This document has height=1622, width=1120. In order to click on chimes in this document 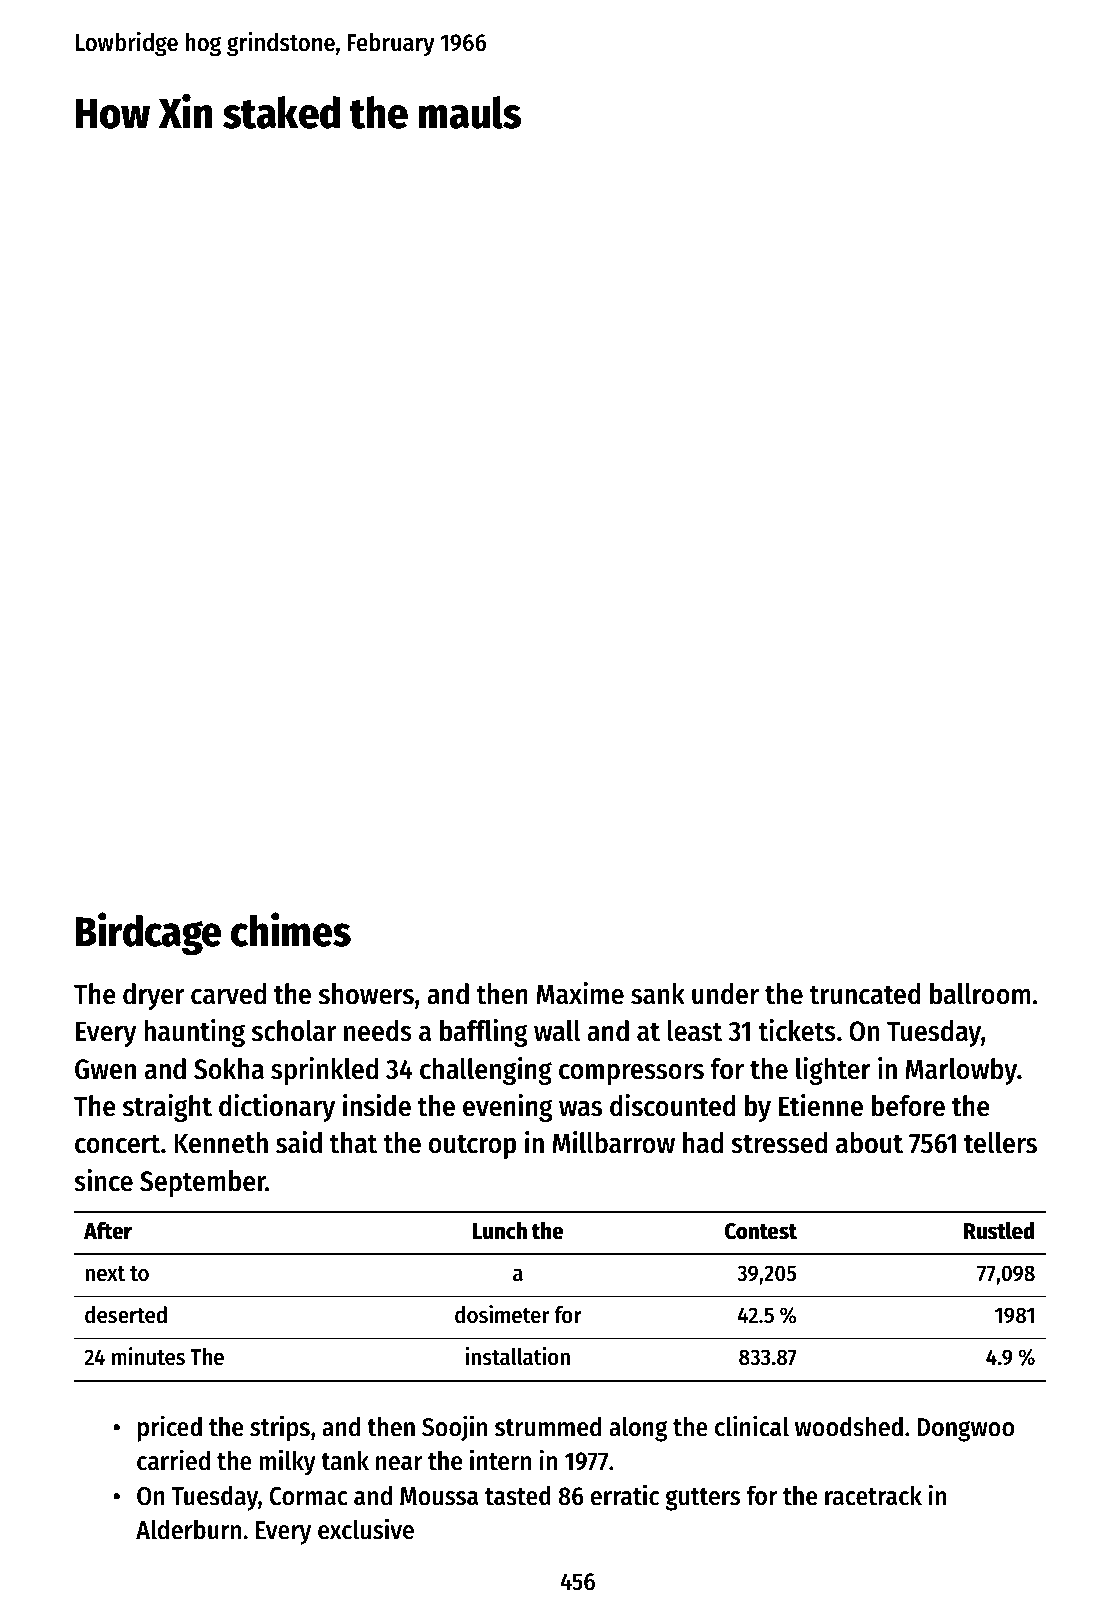, I will do `click(291, 929)`.
